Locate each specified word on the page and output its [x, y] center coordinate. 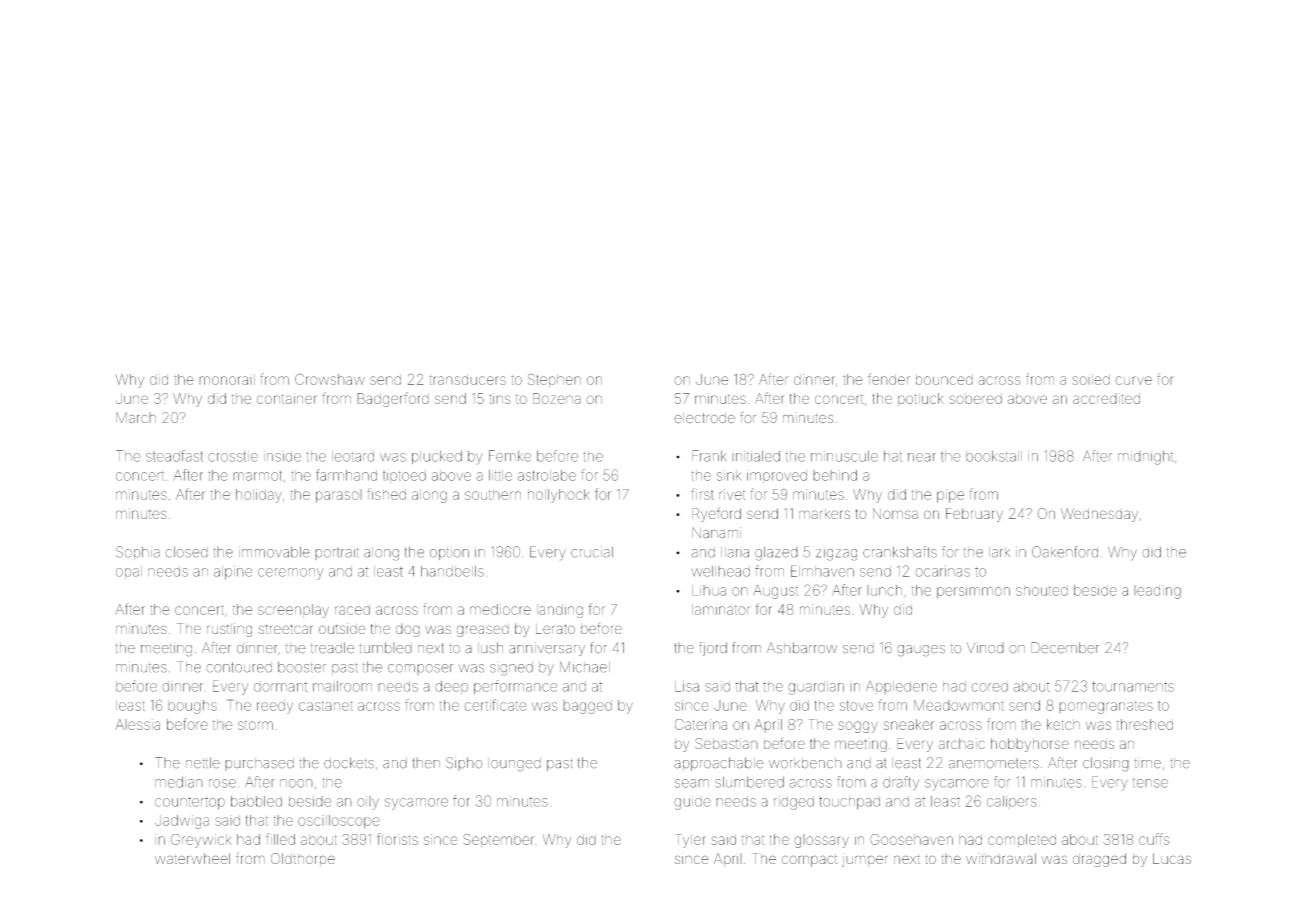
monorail [227, 379]
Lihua [709, 590]
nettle [203, 763]
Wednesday [1099, 515]
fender [889, 379]
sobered [975, 398]
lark [999, 552]
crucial [592, 552]
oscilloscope [338, 822]
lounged [514, 765]
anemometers [994, 763]
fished [386, 494]
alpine [233, 573]
